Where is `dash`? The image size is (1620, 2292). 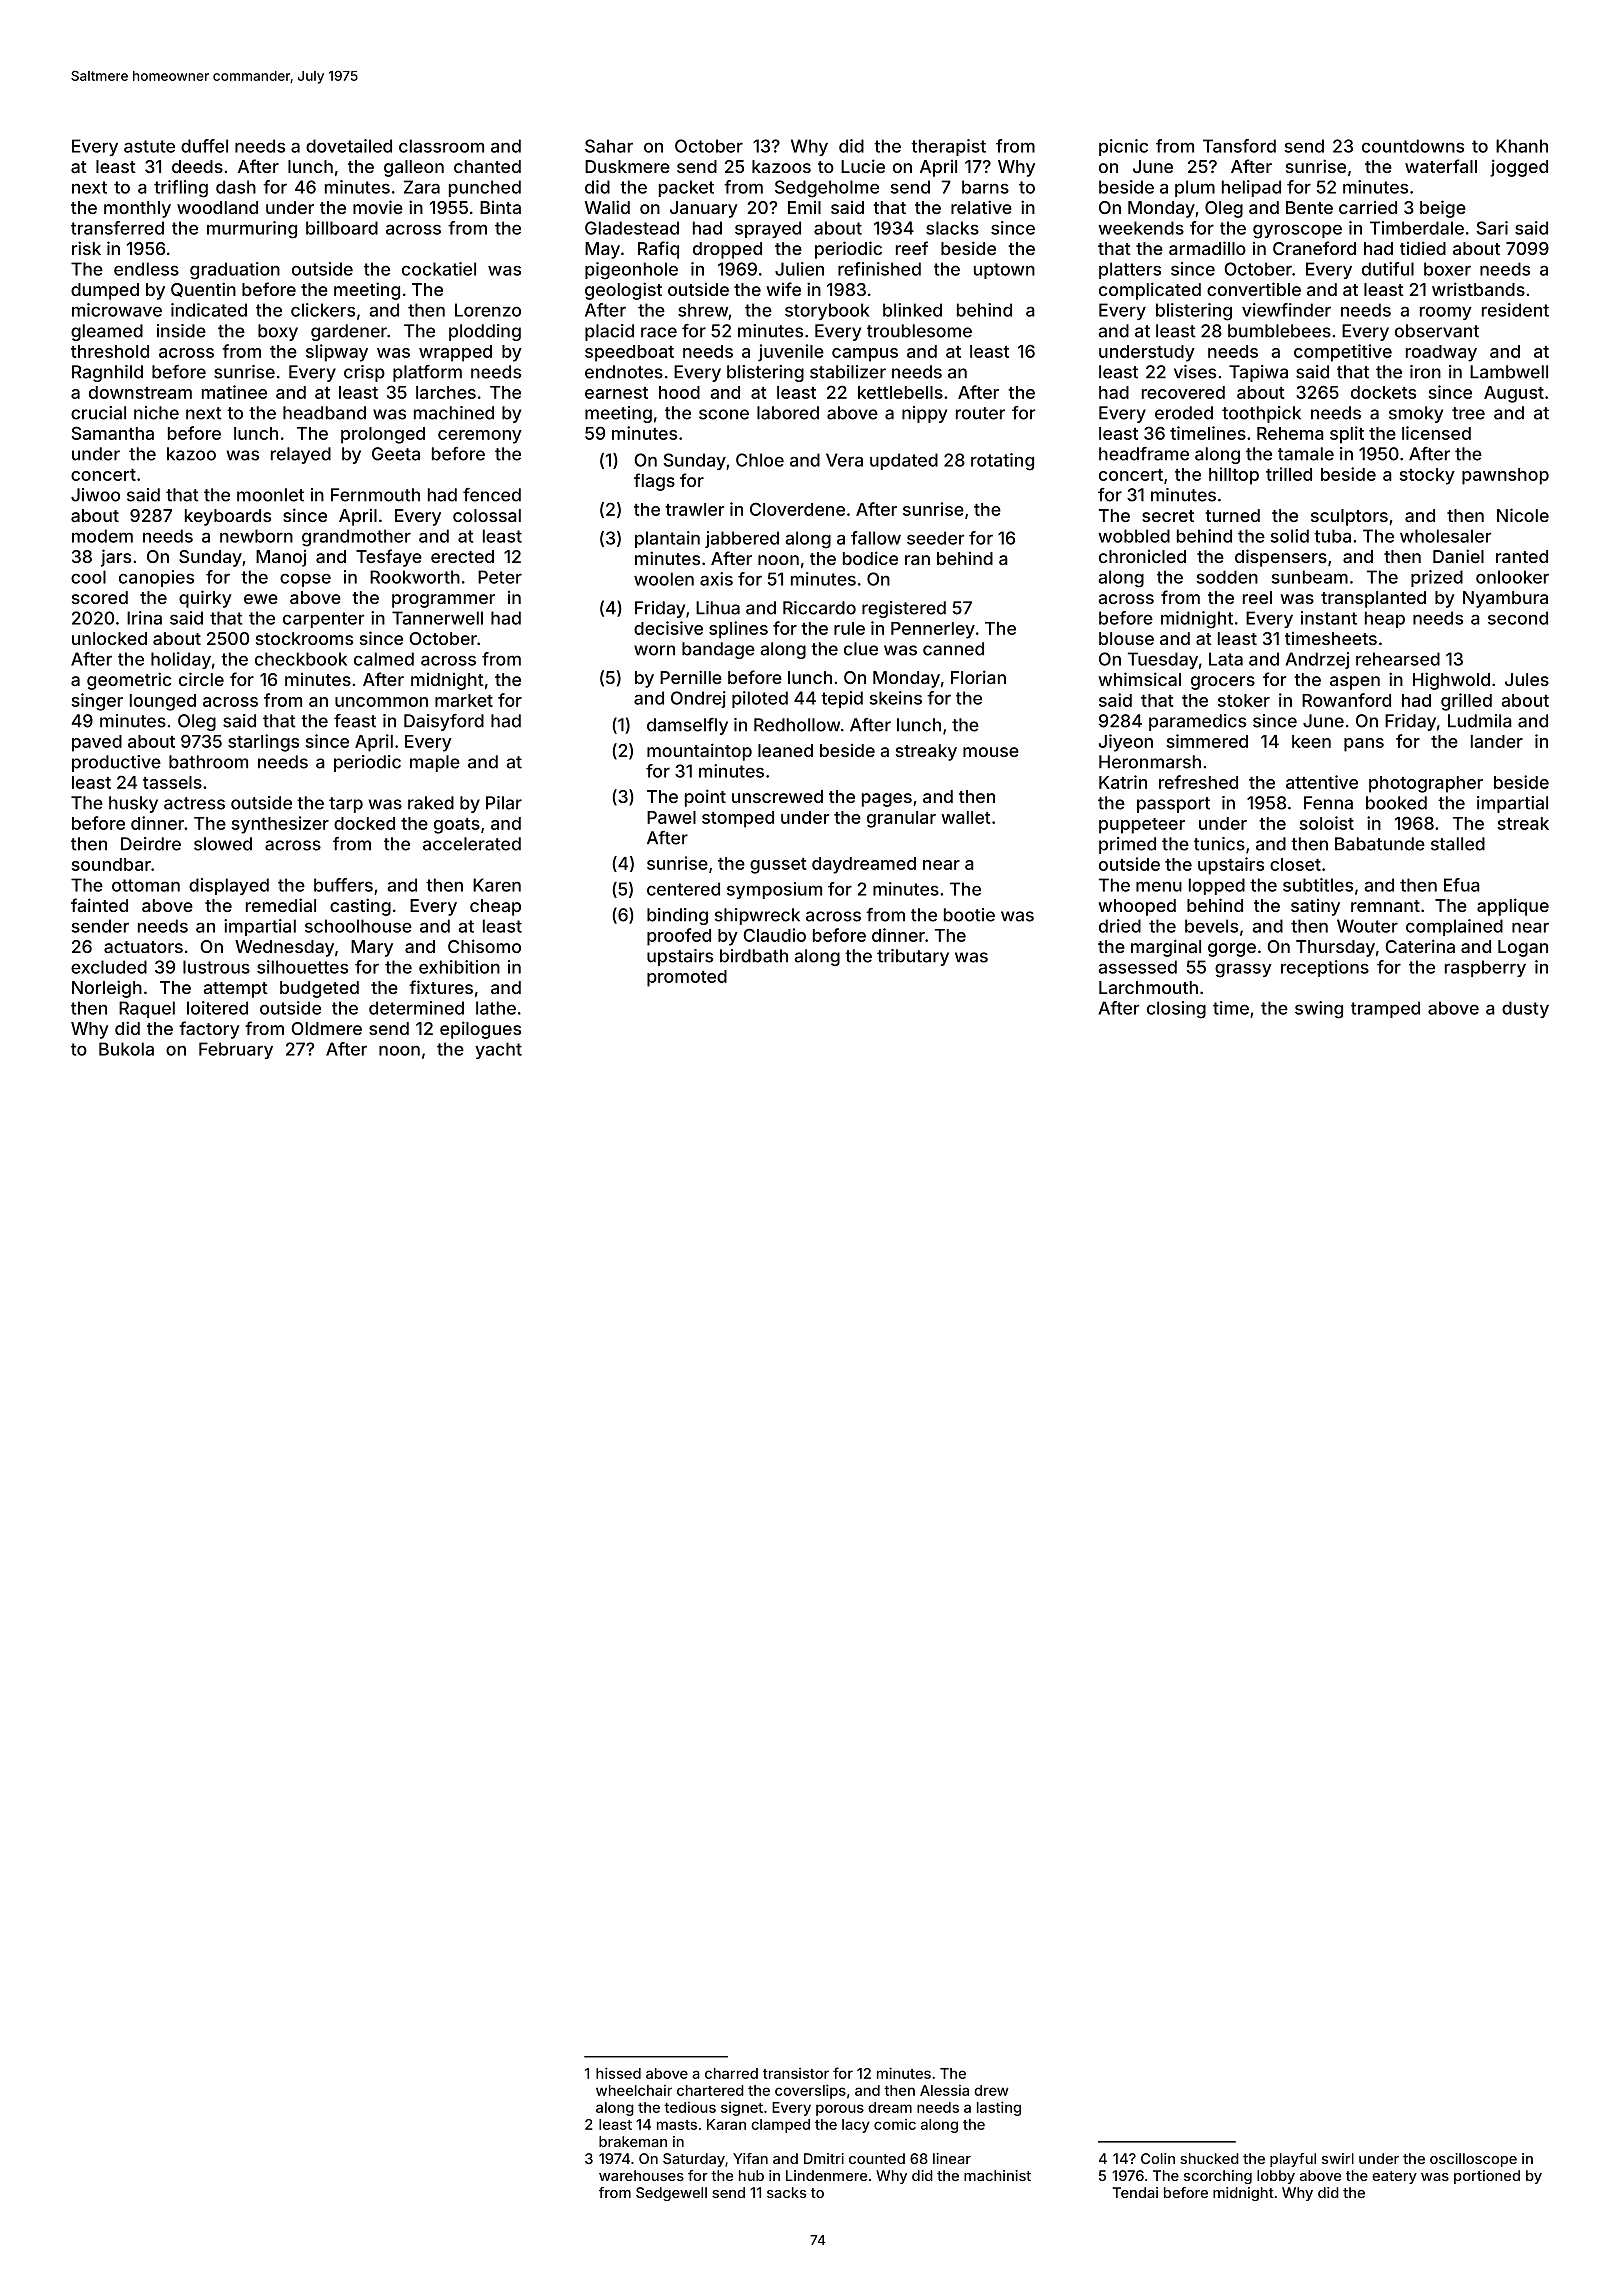
dash is located at coordinates (236, 187).
